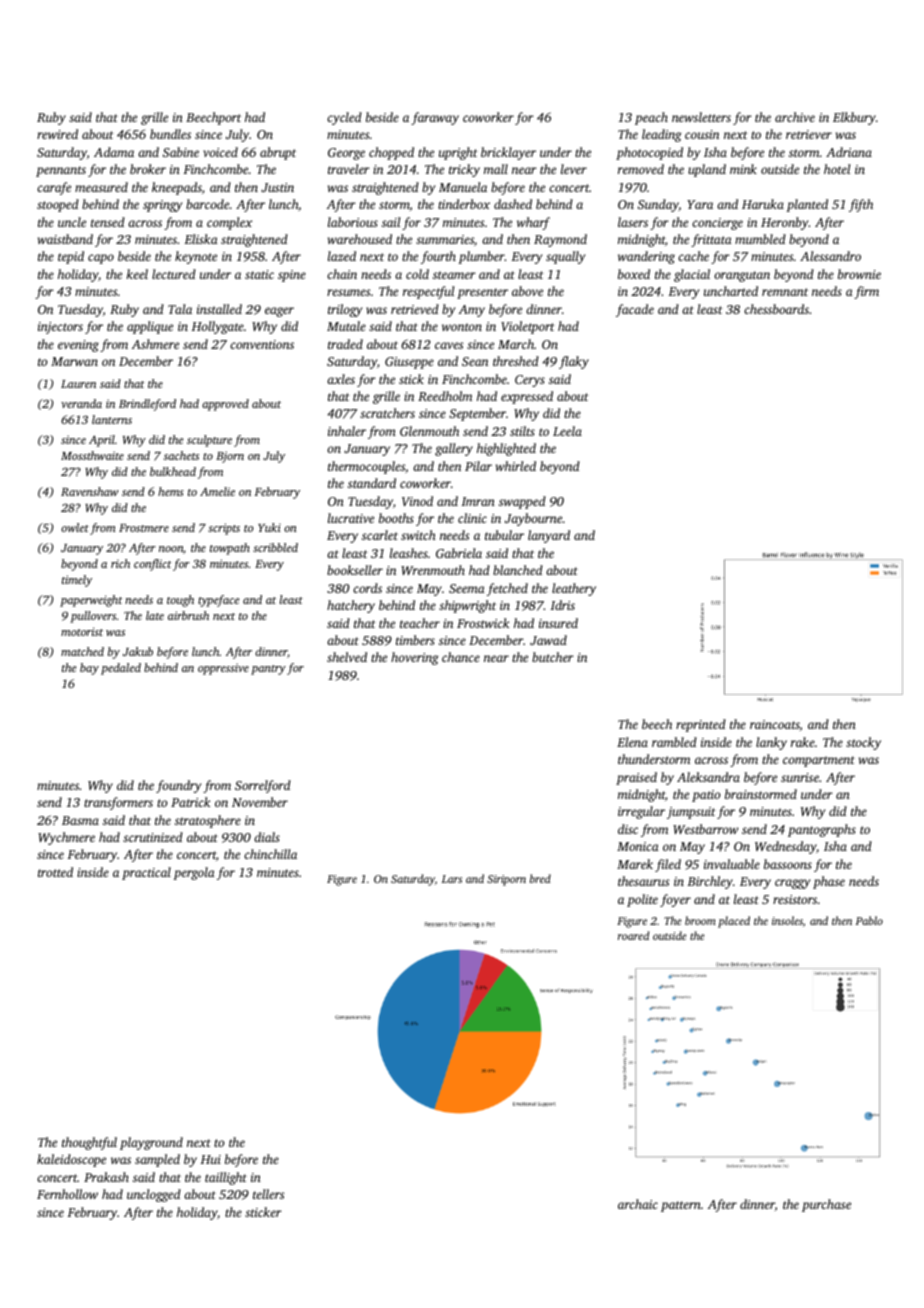 The width and height of the screenshot is (924, 1308). I want to click on Lars, so click(452, 879).
